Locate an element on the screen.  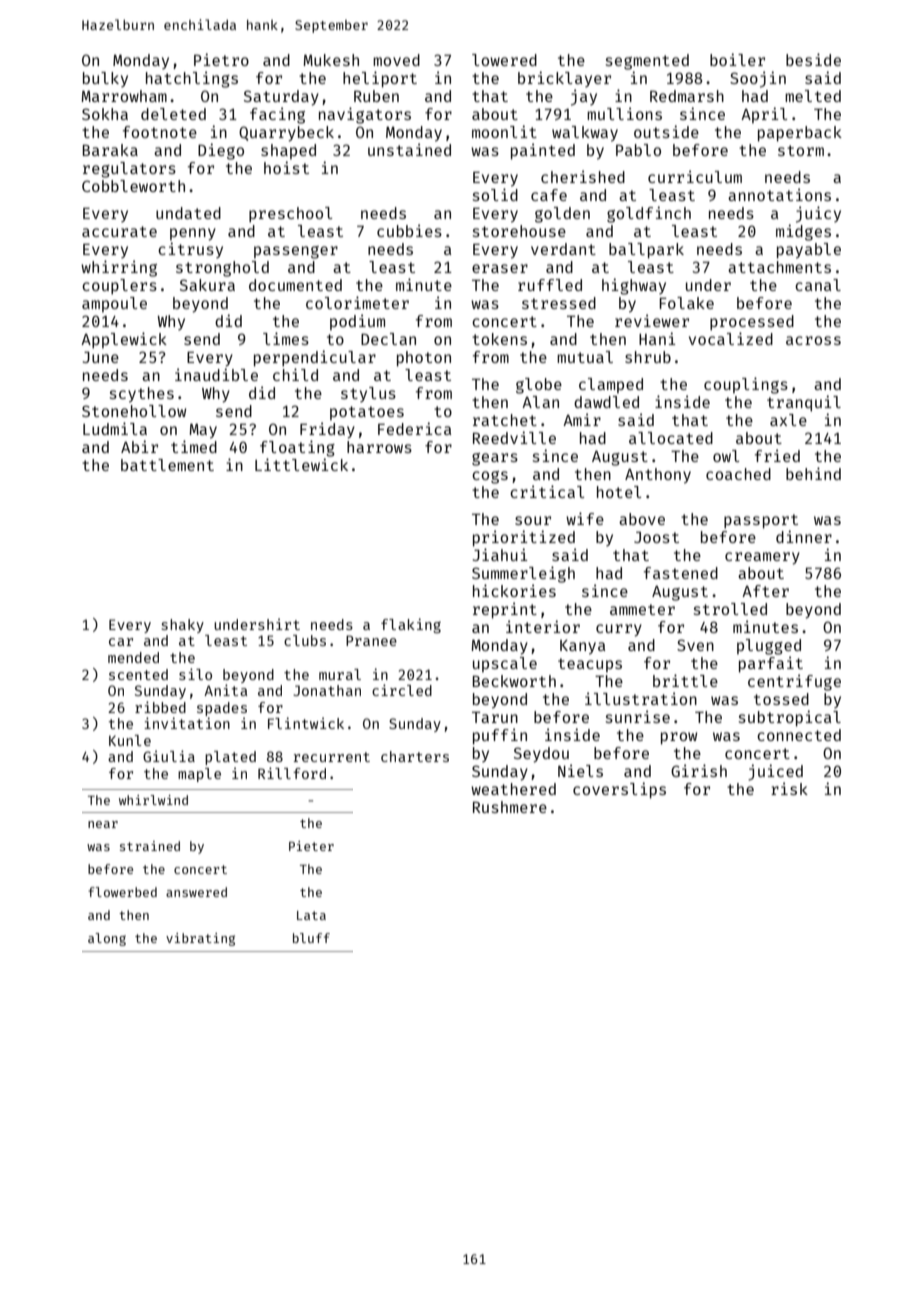
colorimeter is located at coordinates (357, 302).
